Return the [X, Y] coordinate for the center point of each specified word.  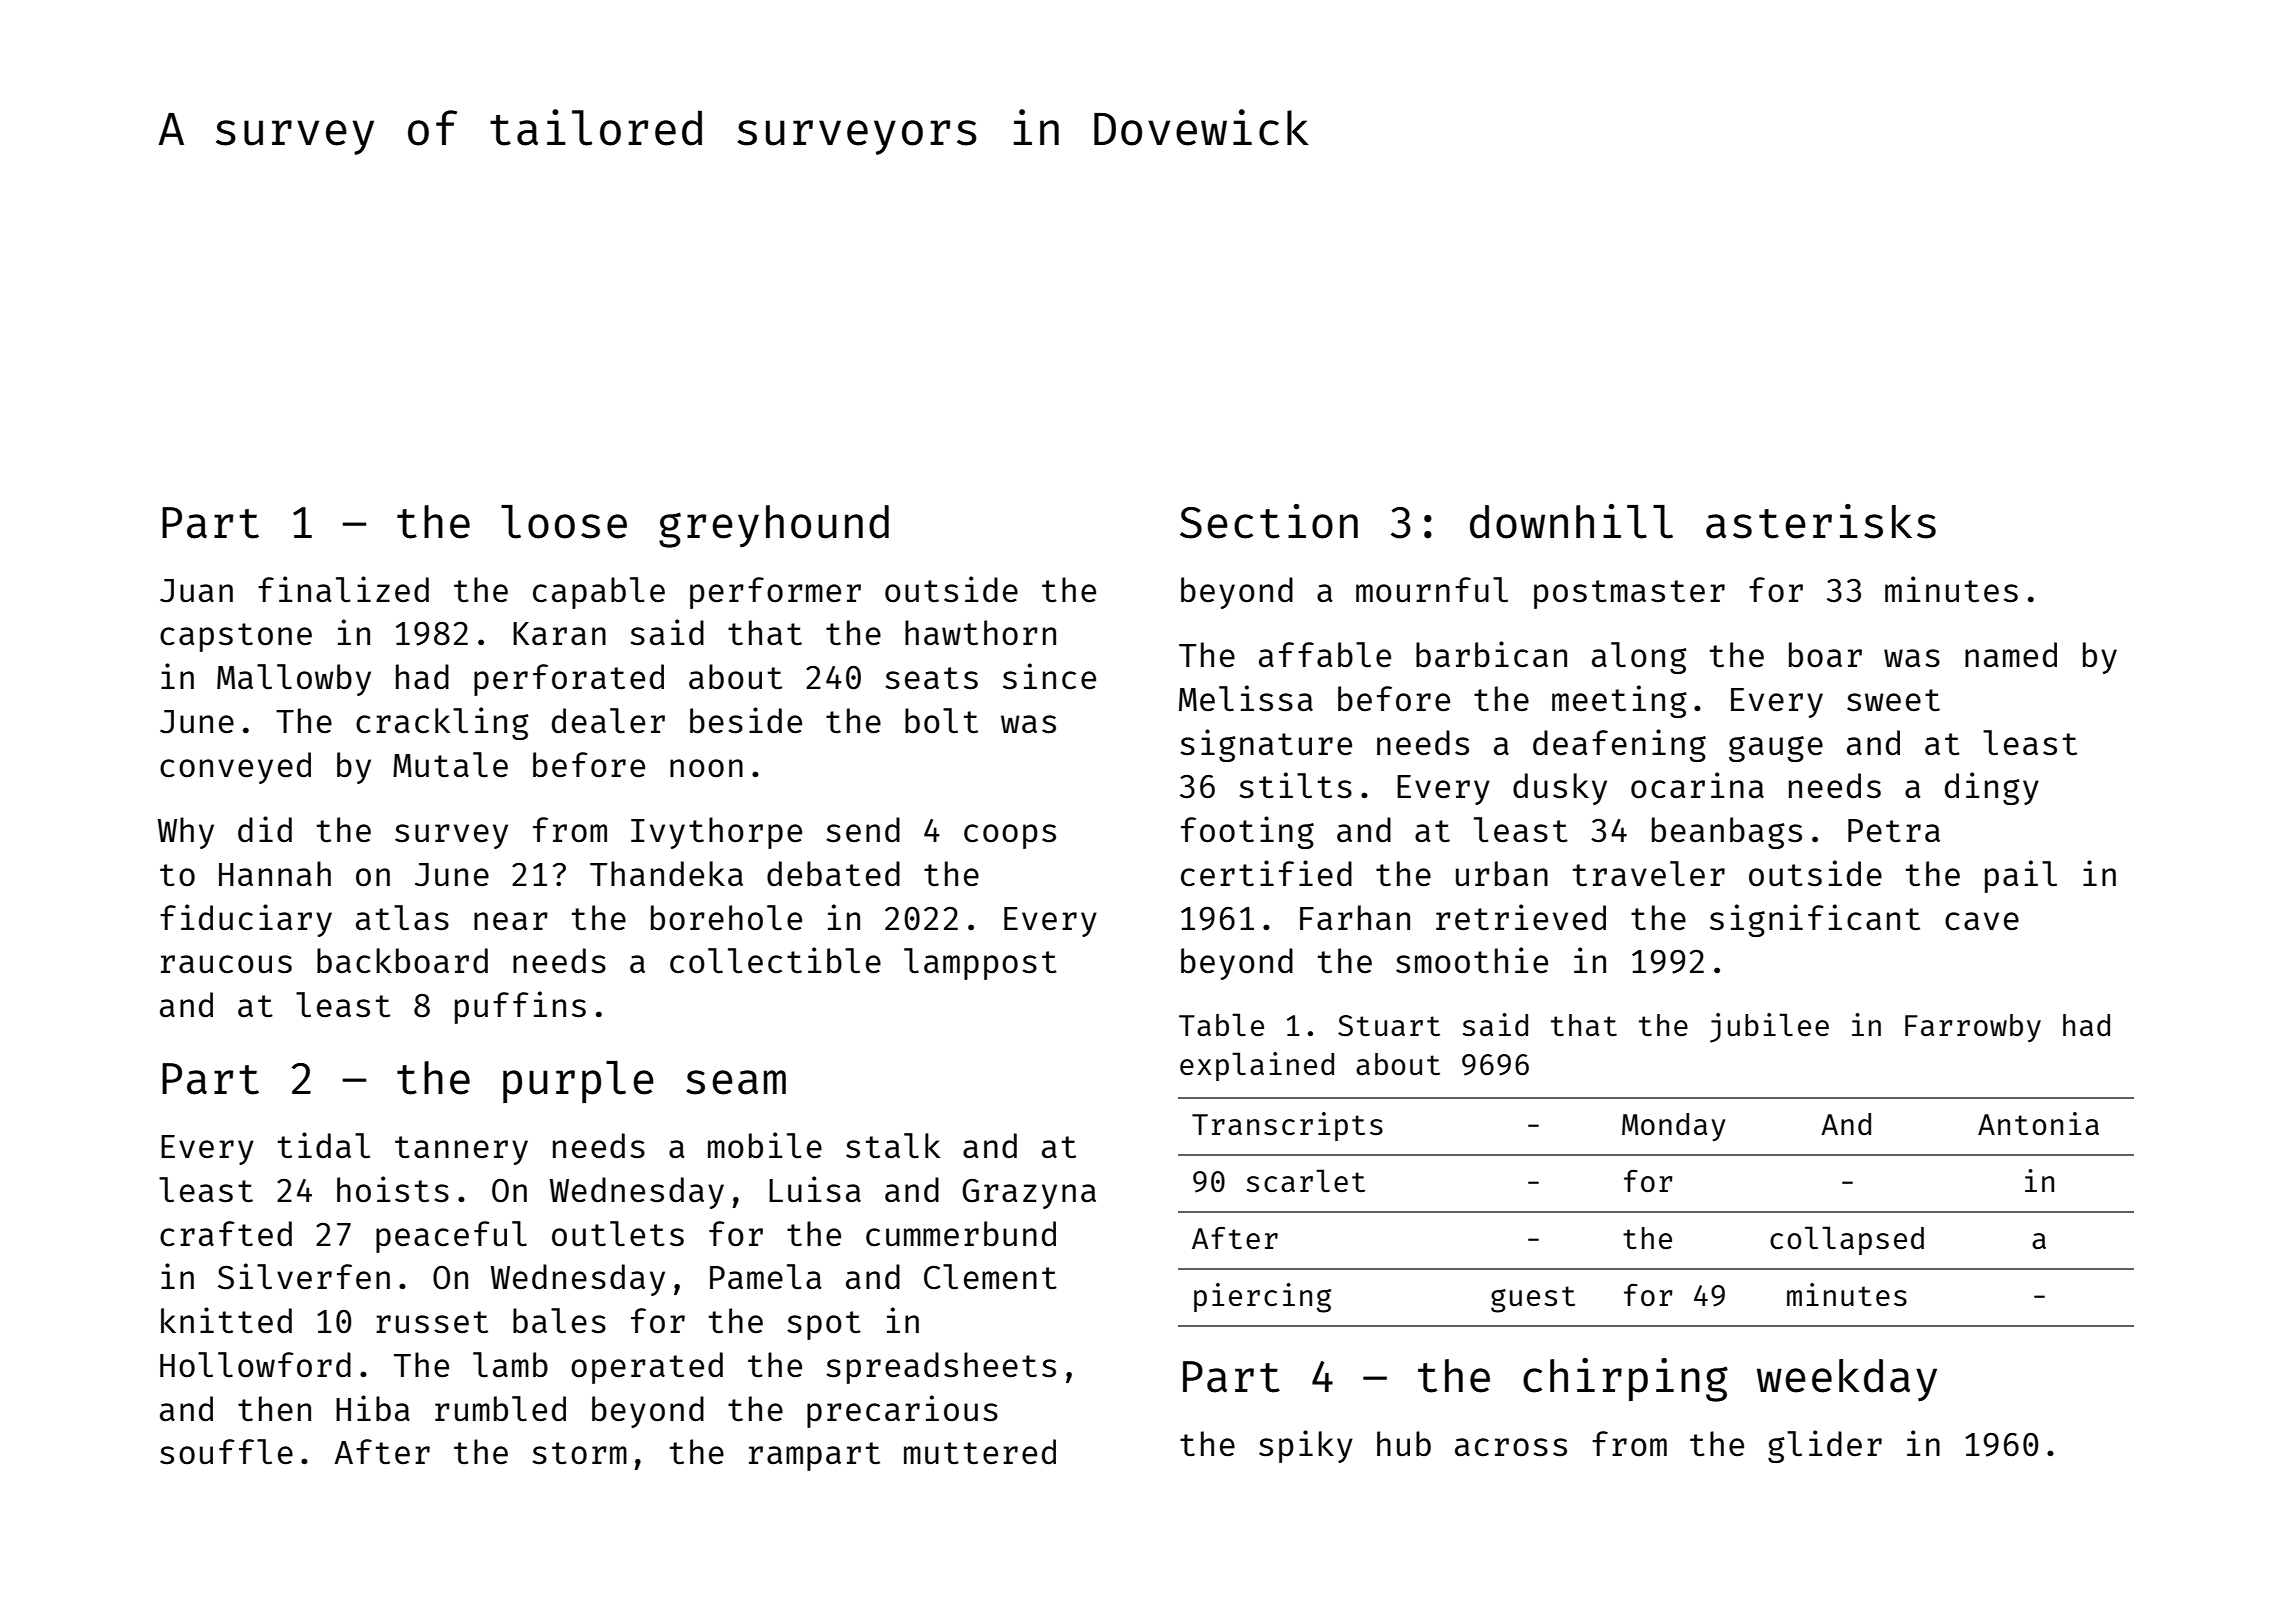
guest [1533, 1299]
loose [564, 522]
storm [579, 1453]
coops [1010, 836]
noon [706, 768]
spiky [1306, 1446]
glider [1825, 1446]
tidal [324, 1145]
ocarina [1697, 785]
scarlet [1306, 1180]
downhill [1571, 521]
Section [1269, 521]
